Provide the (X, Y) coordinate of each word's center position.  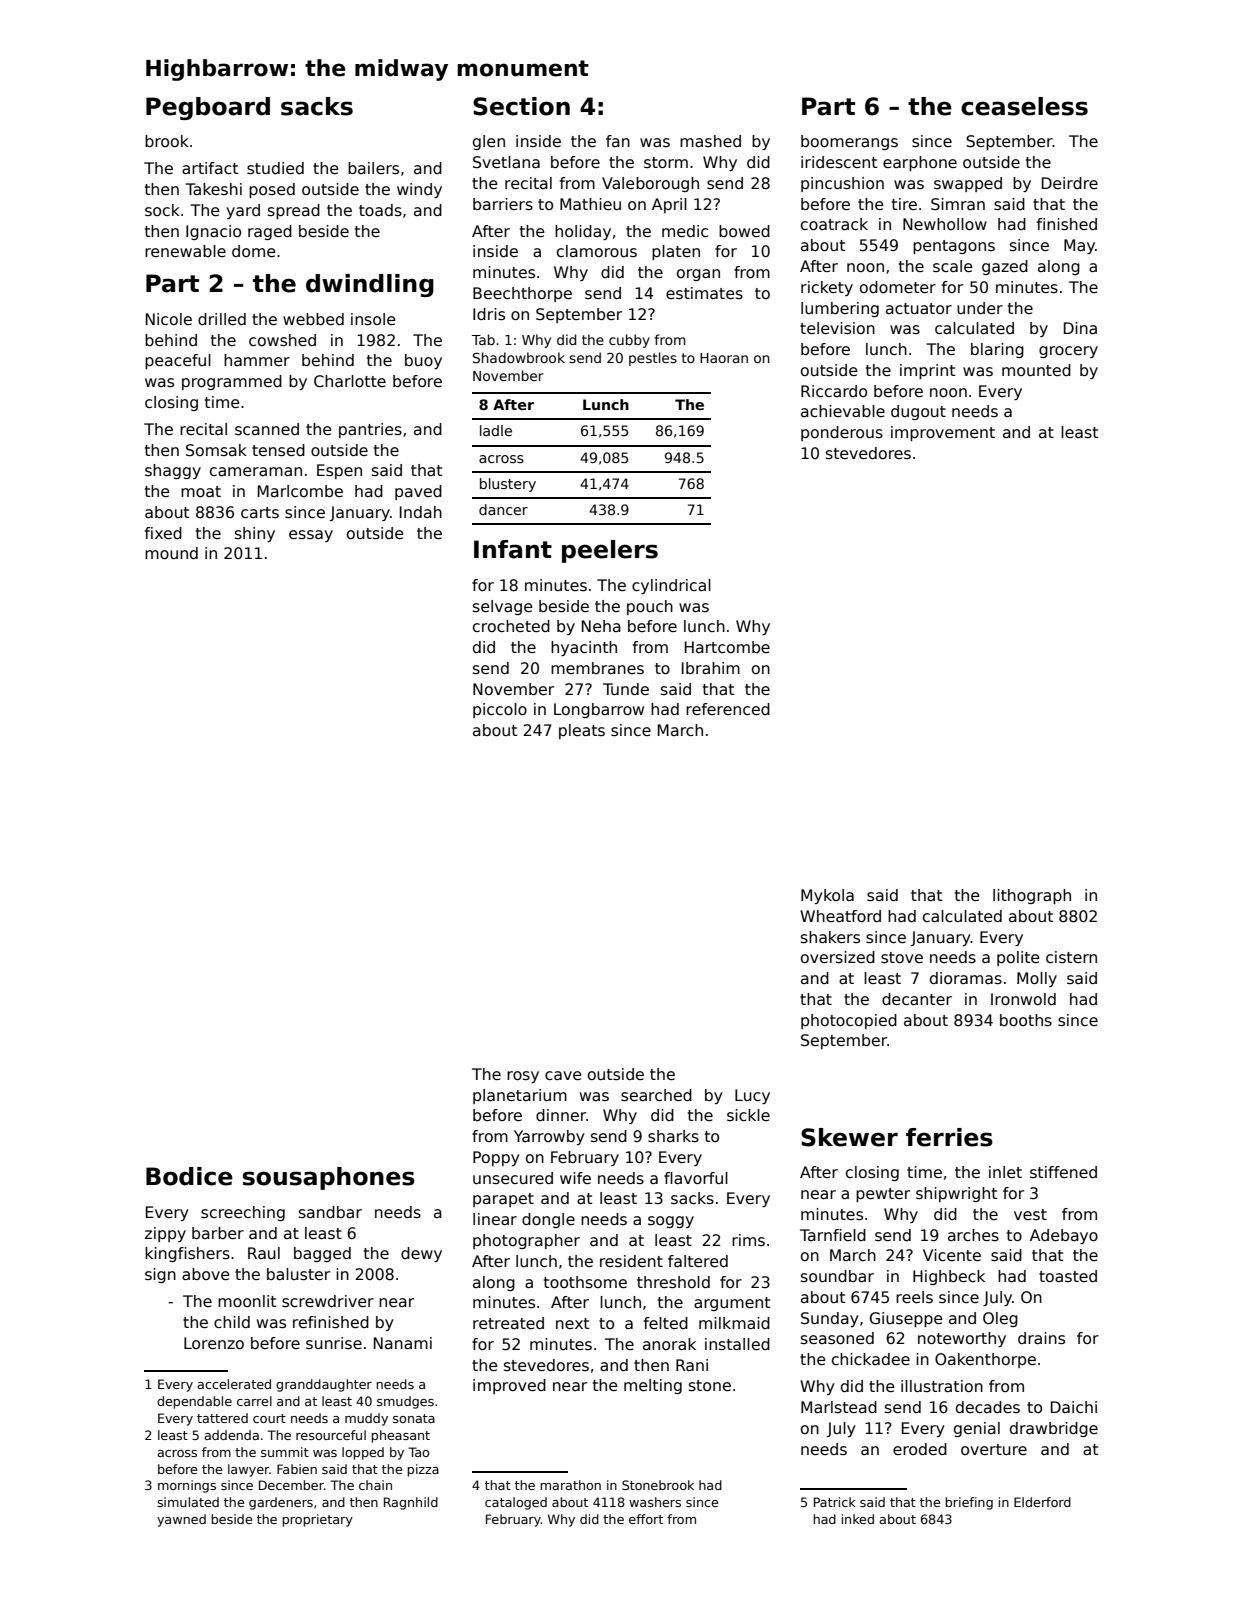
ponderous (842, 433)
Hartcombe (727, 647)
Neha (601, 626)
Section (521, 106)
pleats (582, 731)
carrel (254, 1401)
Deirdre (1070, 183)
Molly (1037, 979)
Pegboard (208, 108)
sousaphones (329, 1178)
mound (171, 553)
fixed (163, 533)
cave (563, 1075)
